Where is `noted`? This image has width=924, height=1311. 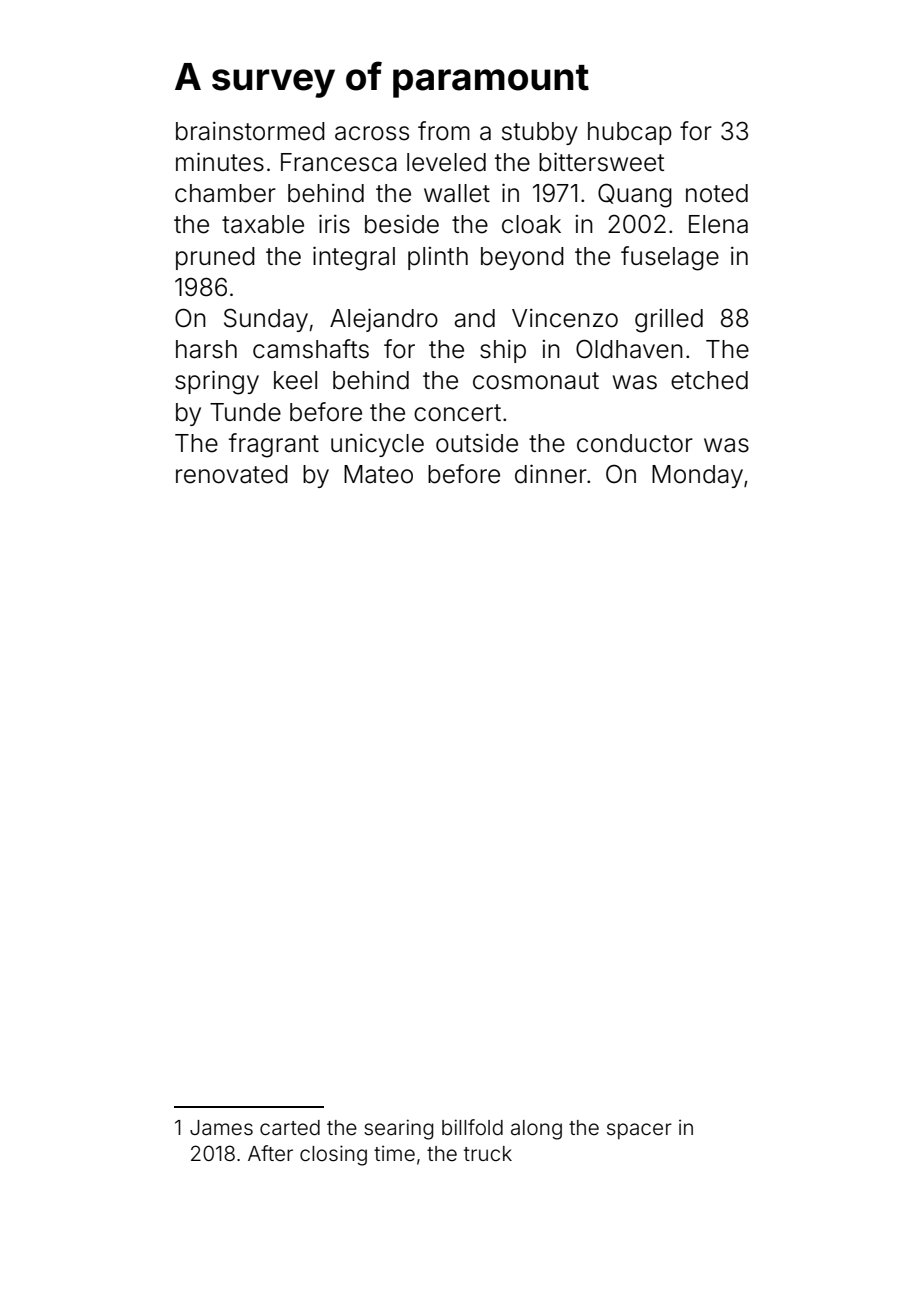 noted is located at coordinates (717, 193).
